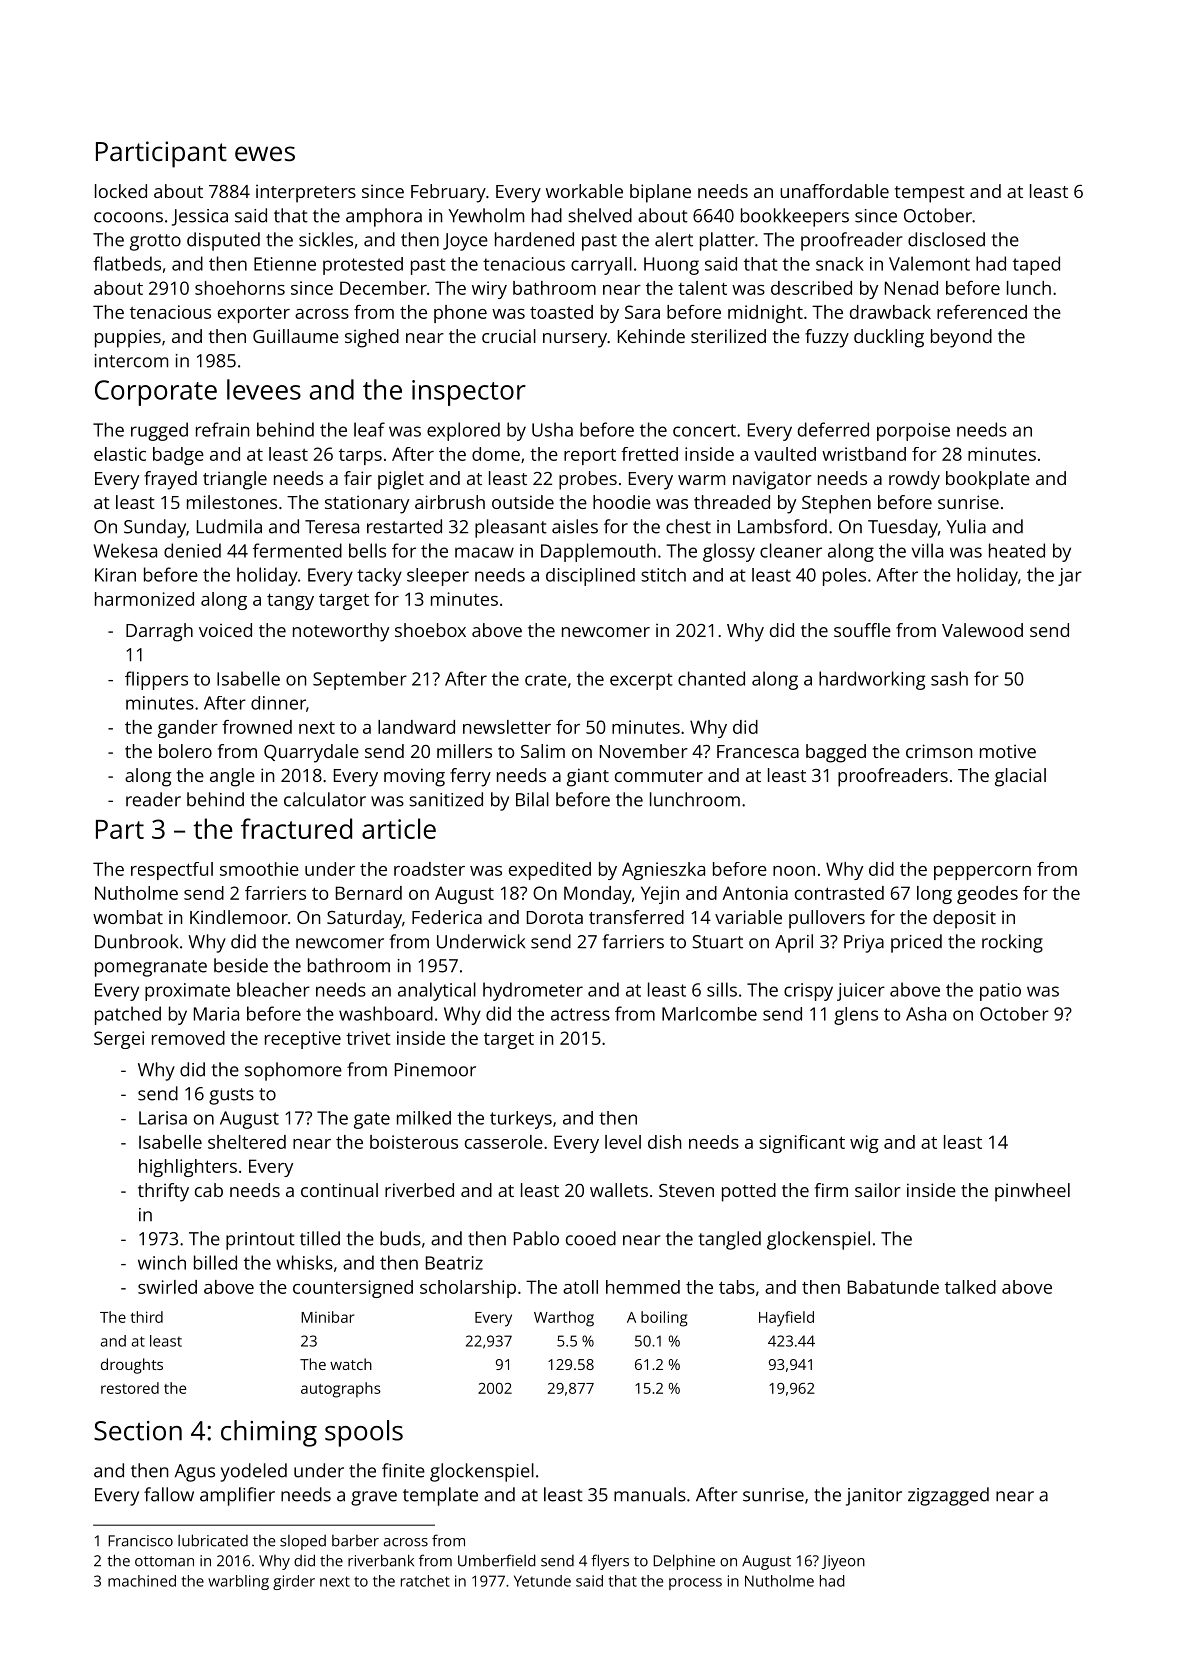 Image resolution: width=1178 pixels, height=1666 pixels. I want to click on respectful, so click(172, 871).
